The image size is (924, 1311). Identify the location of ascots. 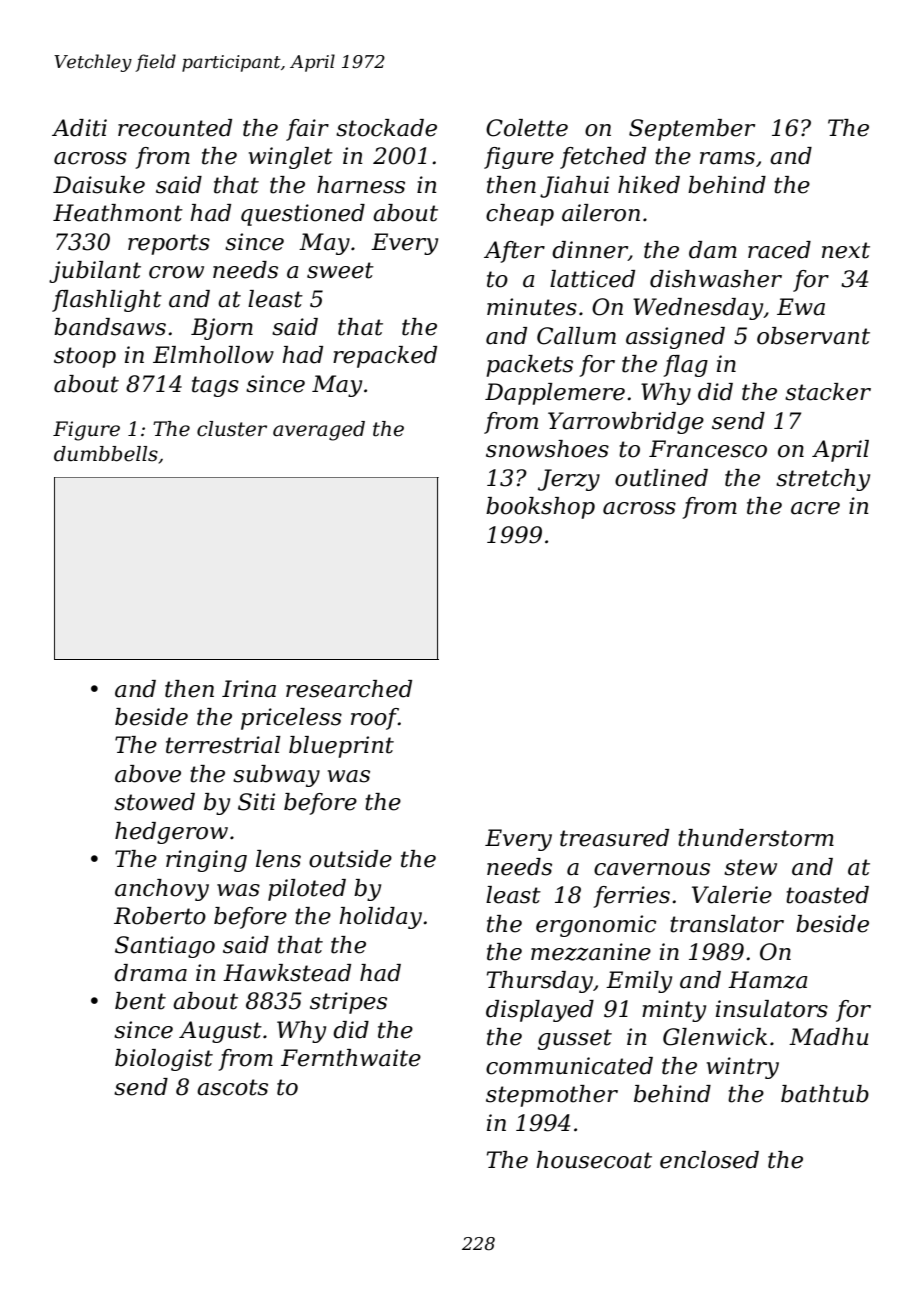
(232, 1087).
